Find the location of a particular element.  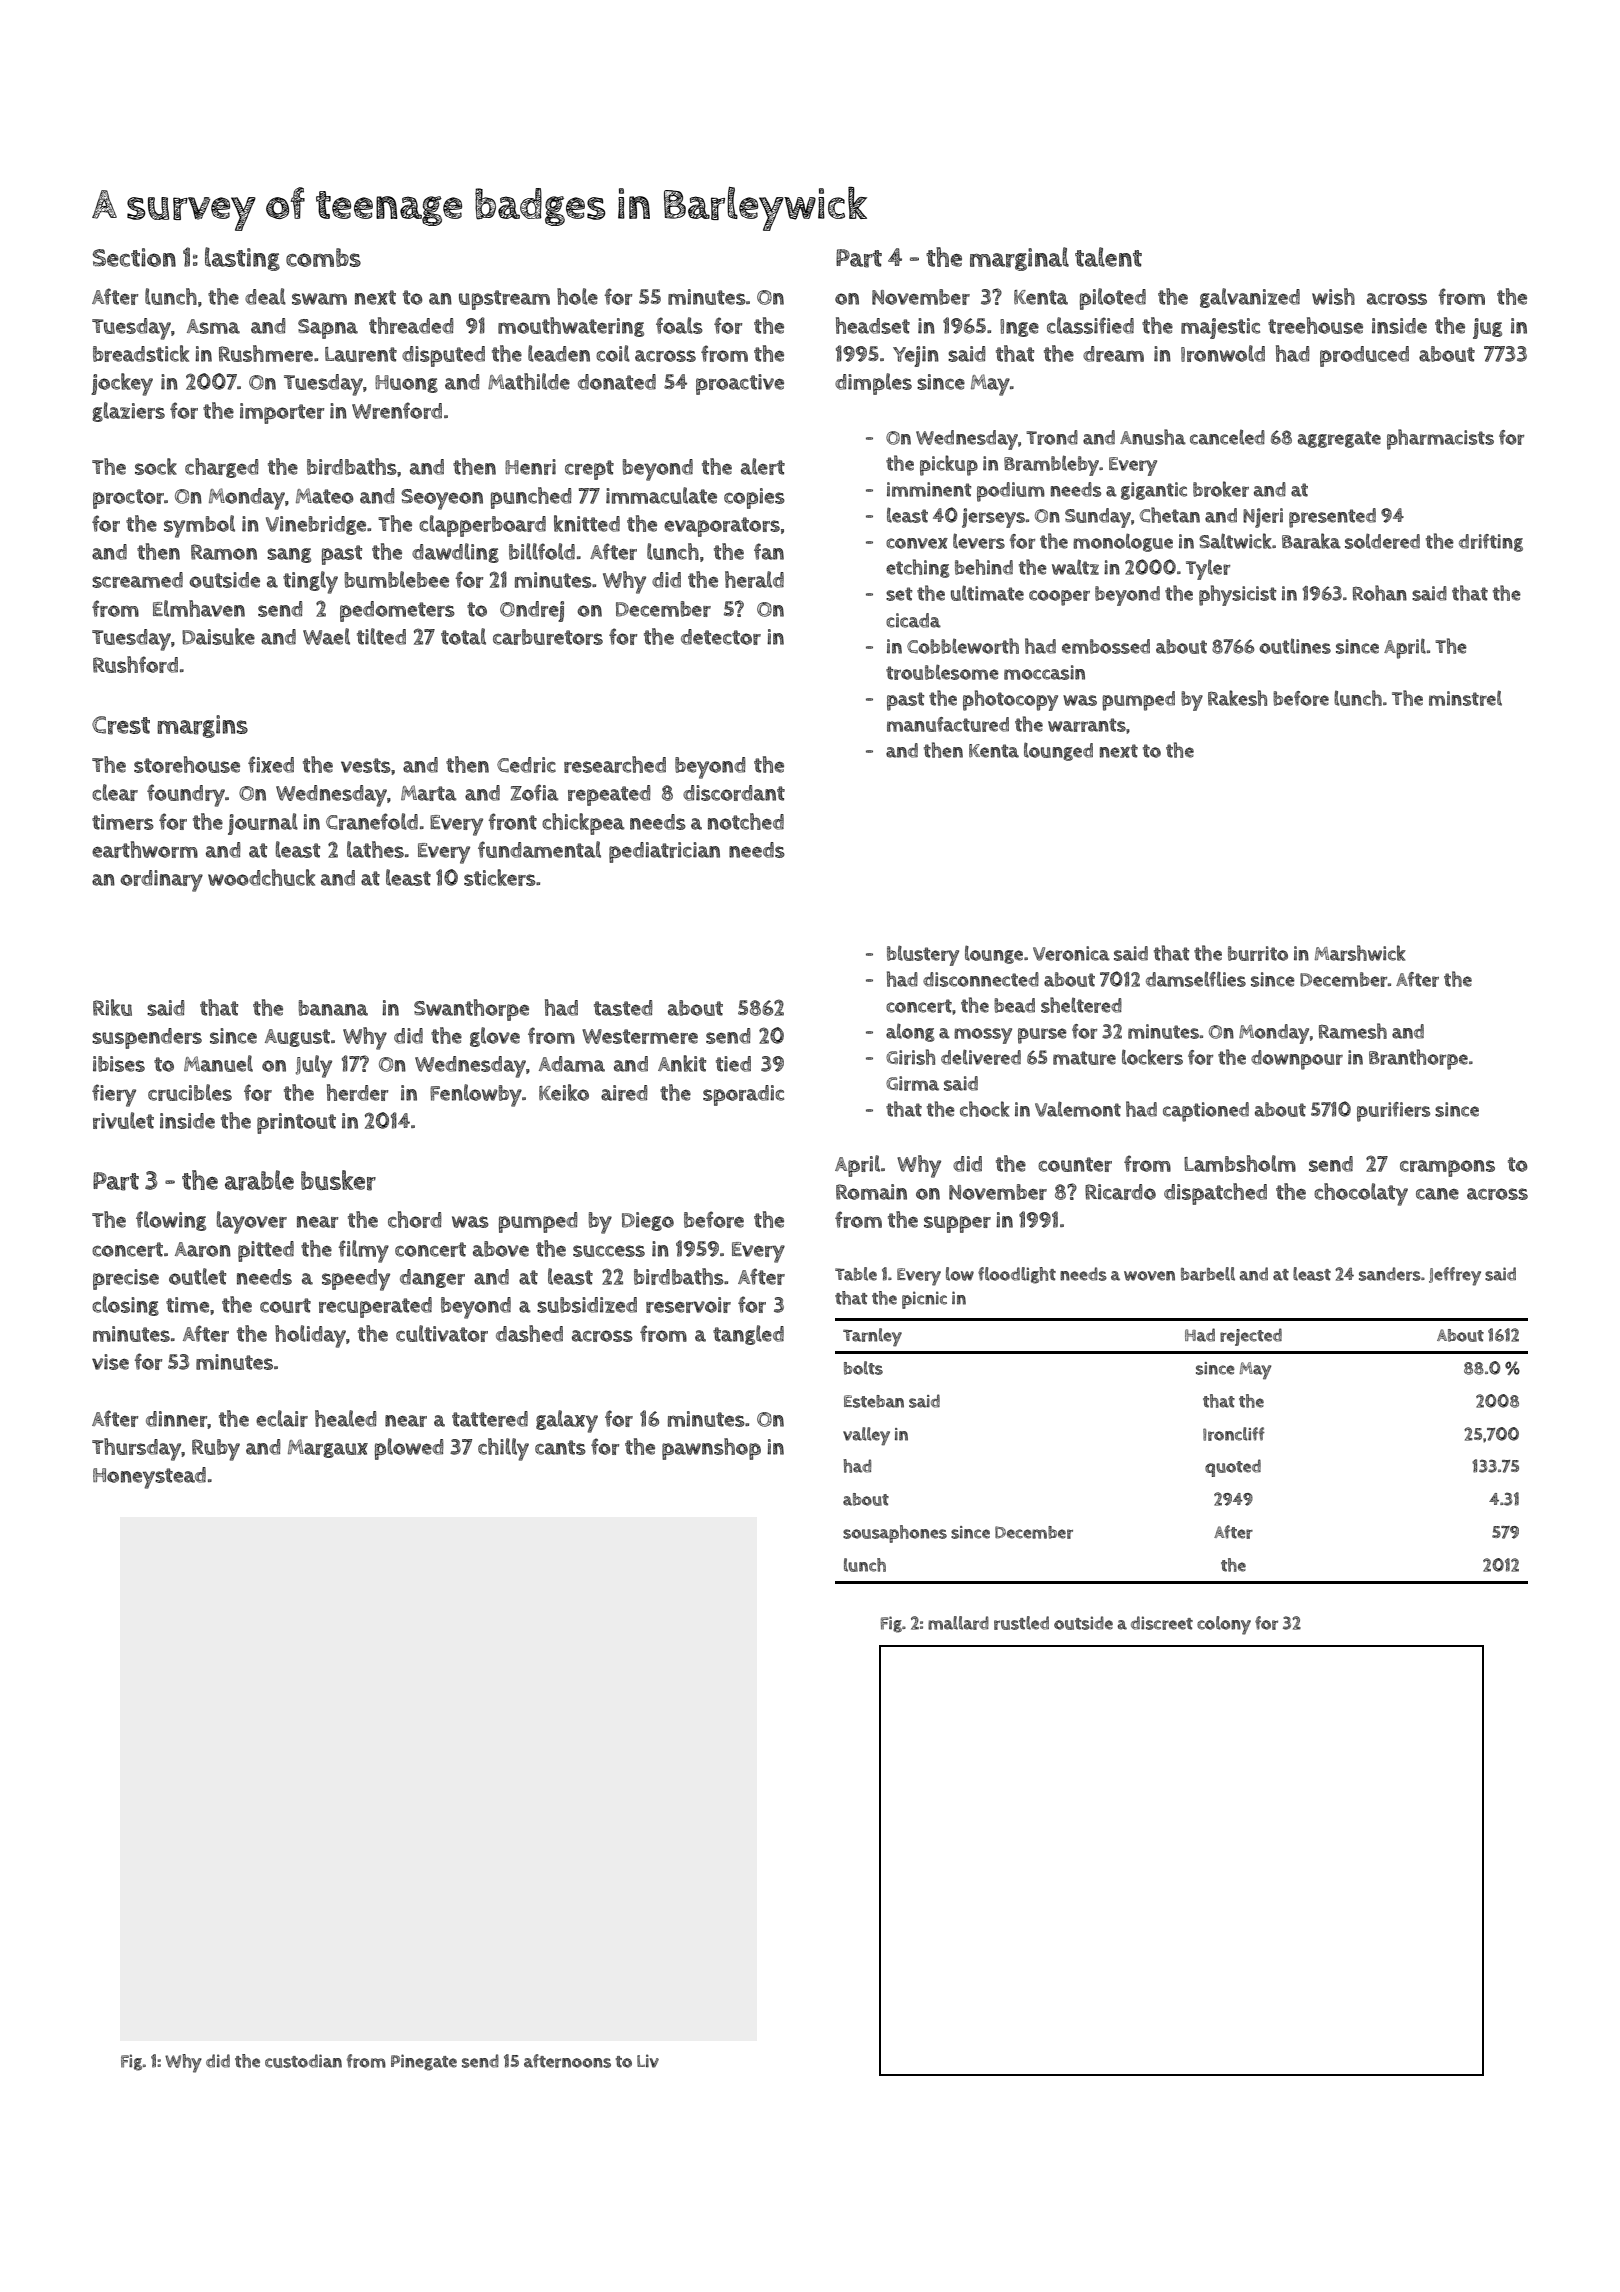

Pinegate is located at coordinates (424, 2062).
